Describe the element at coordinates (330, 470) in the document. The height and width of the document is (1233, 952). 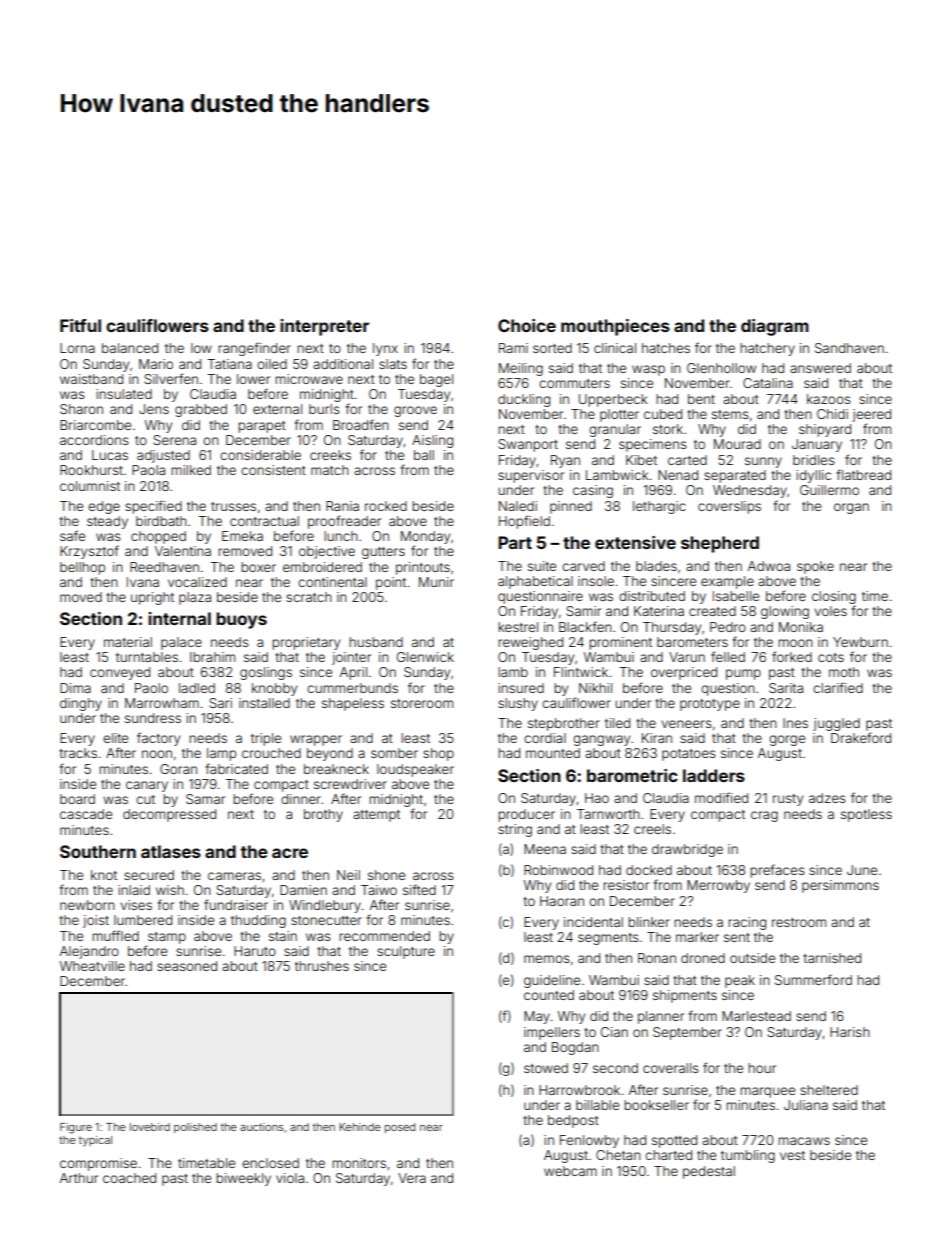
I see `match` at that location.
